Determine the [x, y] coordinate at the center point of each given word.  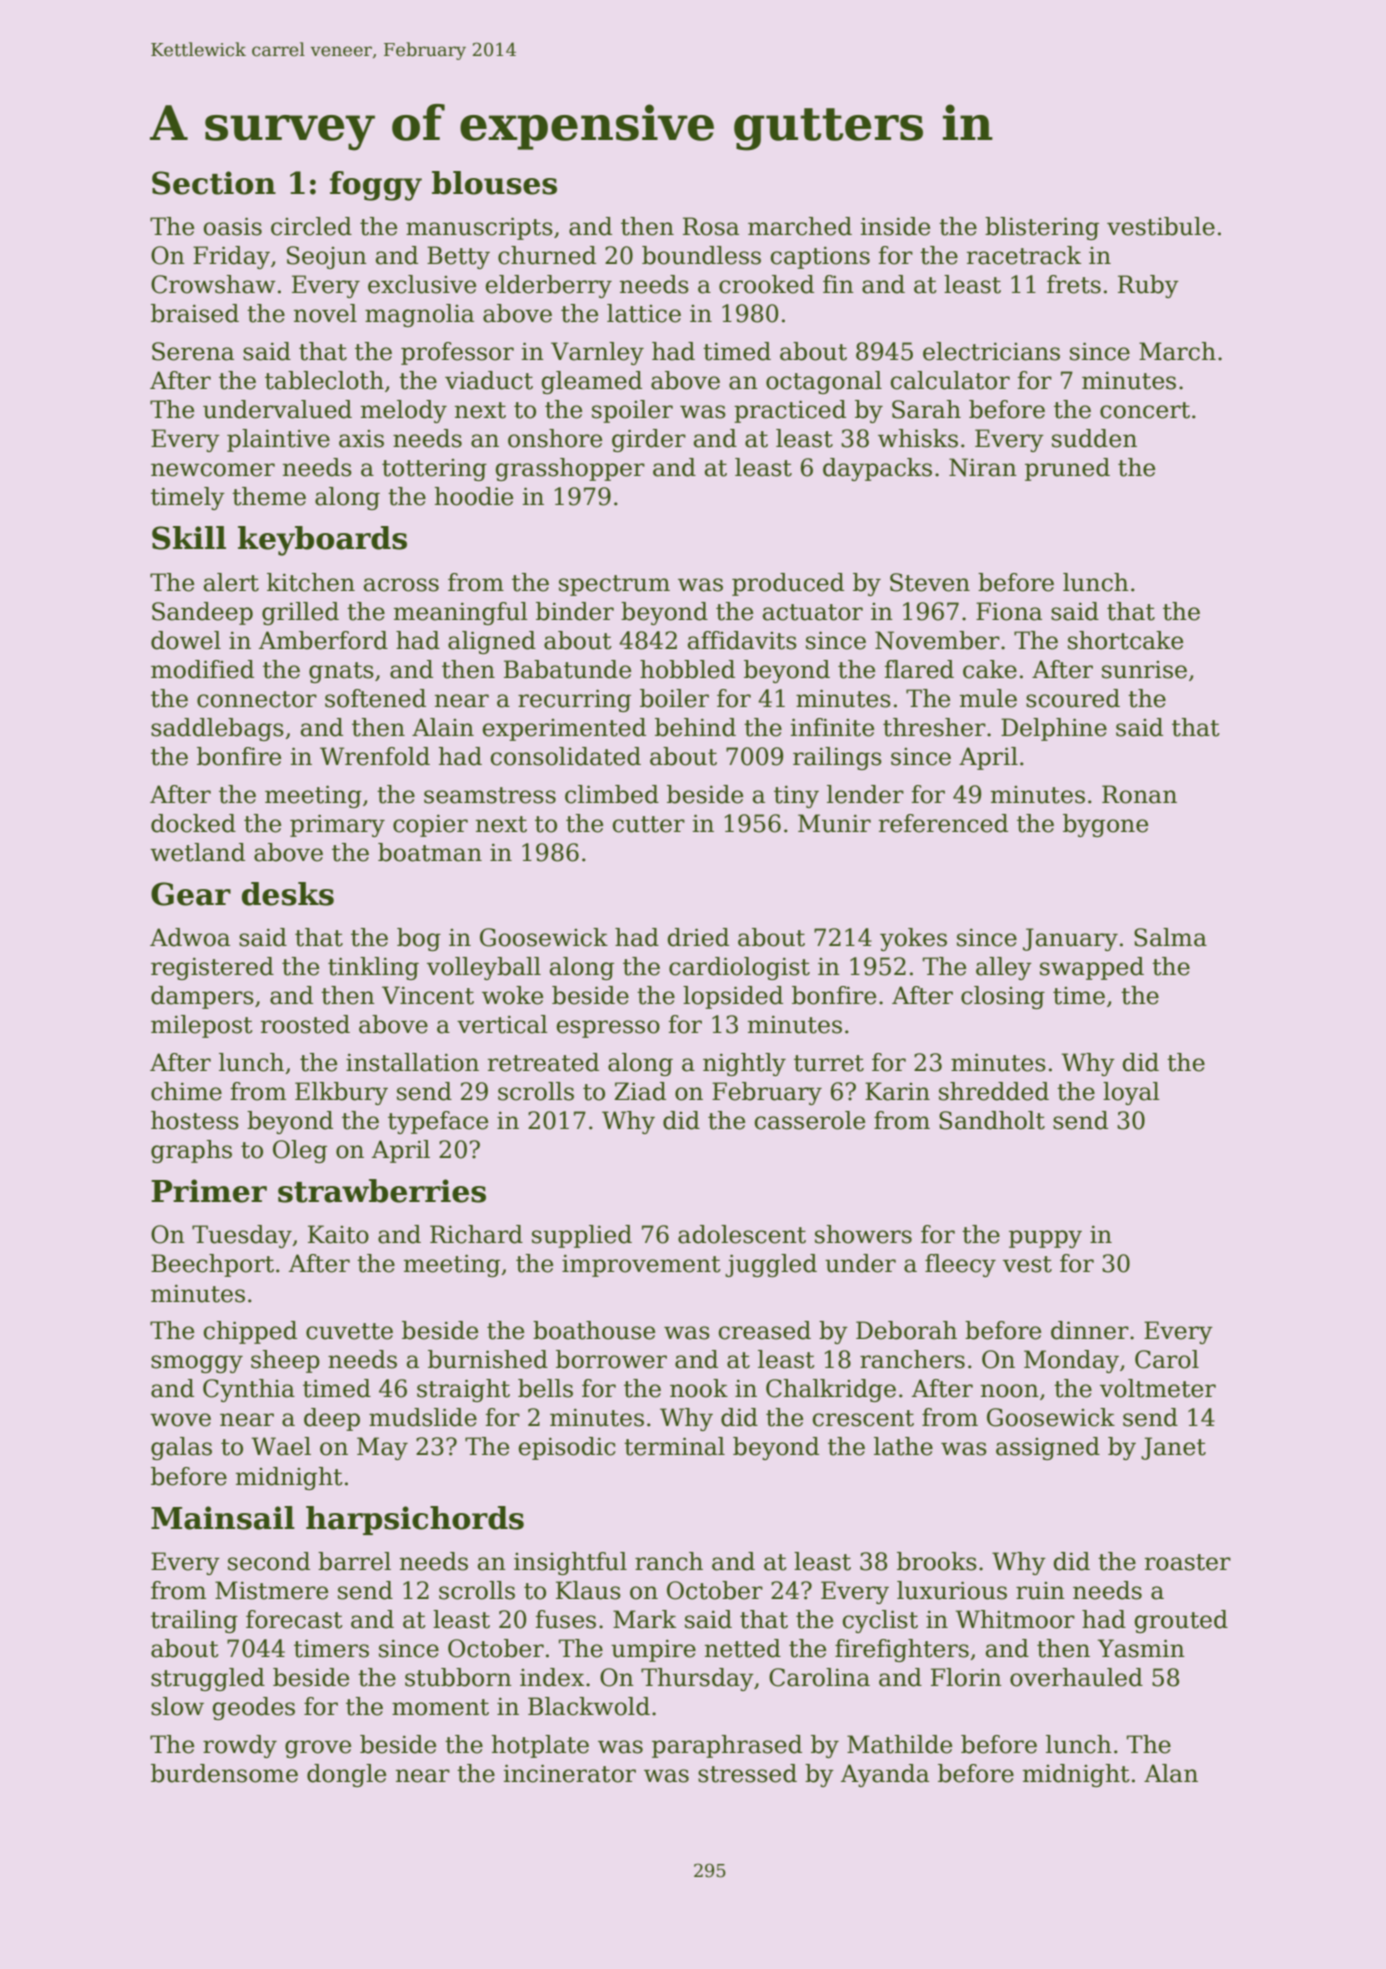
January [1070, 939]
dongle [346, 1775]
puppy [1045, 1239]
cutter [648, 824]
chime [186, 1091]
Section [214, 183]
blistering [1042, 228]
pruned [1067, 469]
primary [337, 825]
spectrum [614, 585]
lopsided [733, 997]
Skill [189, 538]
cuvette [349, 1331]
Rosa [711, 226]
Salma [1170, 937]
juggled [771, 1265]
